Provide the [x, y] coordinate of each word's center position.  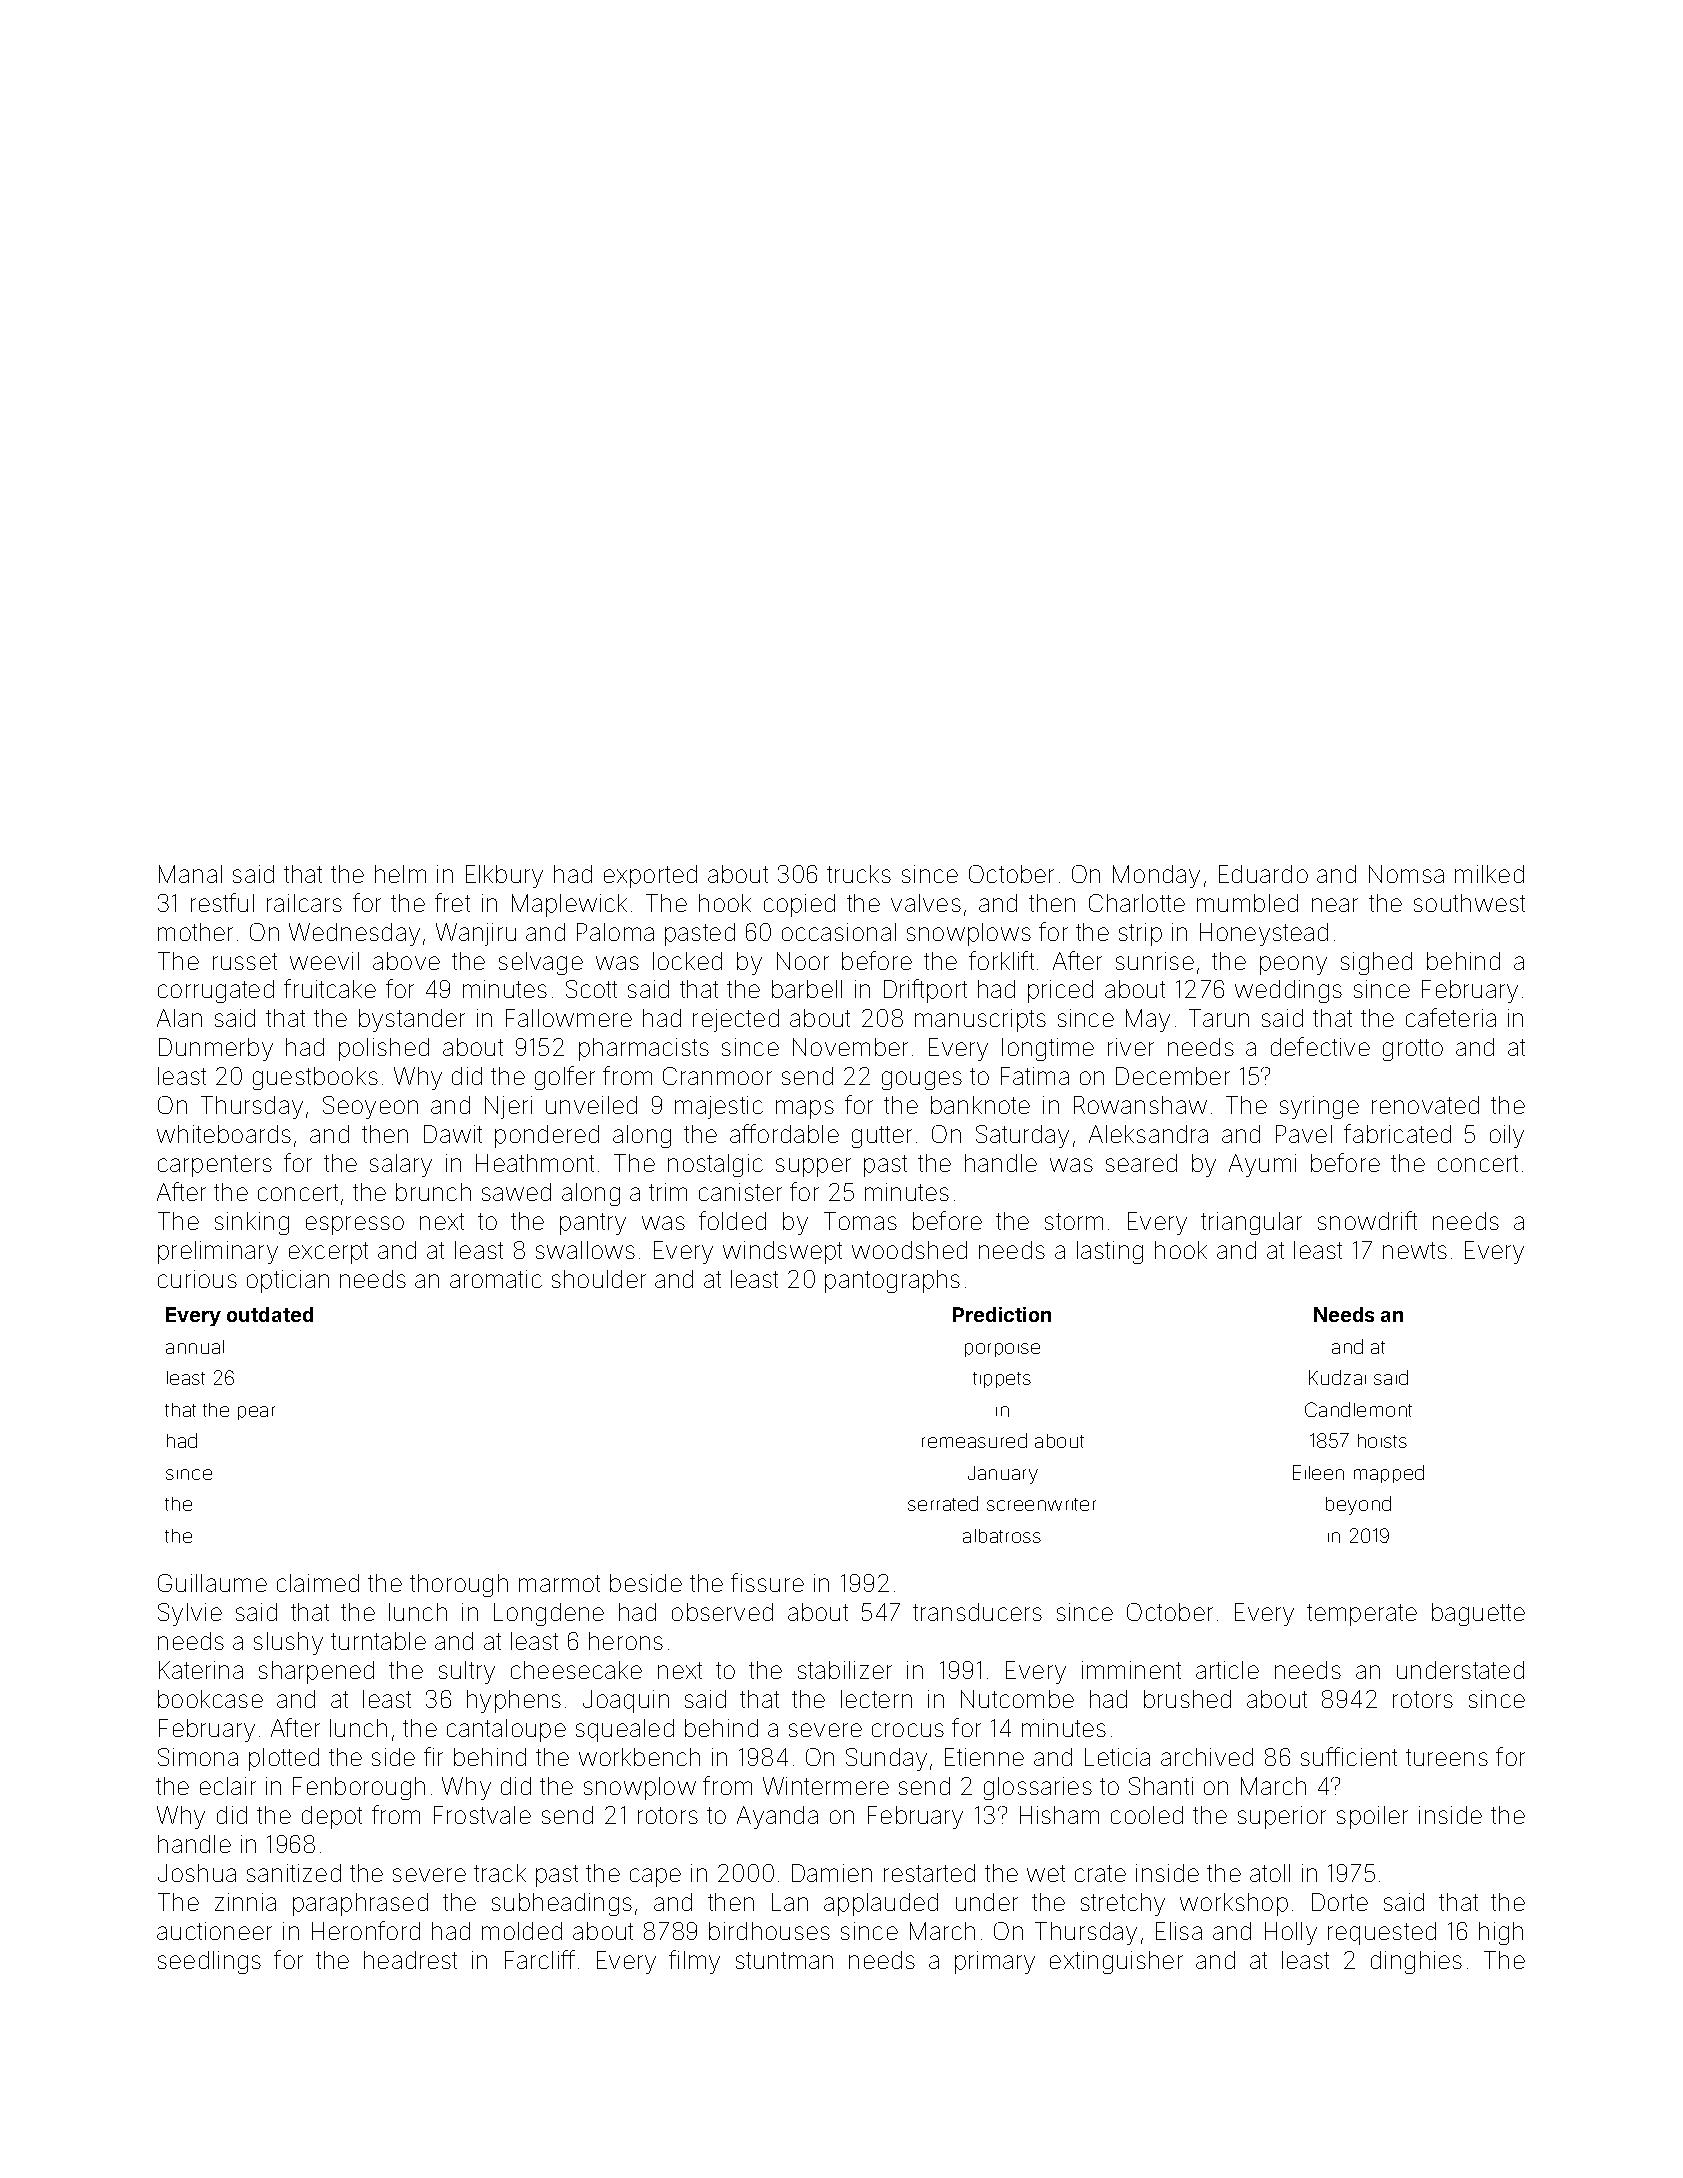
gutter [882, 1137]
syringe [1319, 1107]
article [1227, 1670]
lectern [876, 1699]
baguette [1478, 1614]
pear [256, 1413]
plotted [284, 1759]
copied [799, 905]
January [1003, 1475]
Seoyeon [370, 1107]
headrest [410, 1960]
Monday [1156, 876]
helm [400, 874]
